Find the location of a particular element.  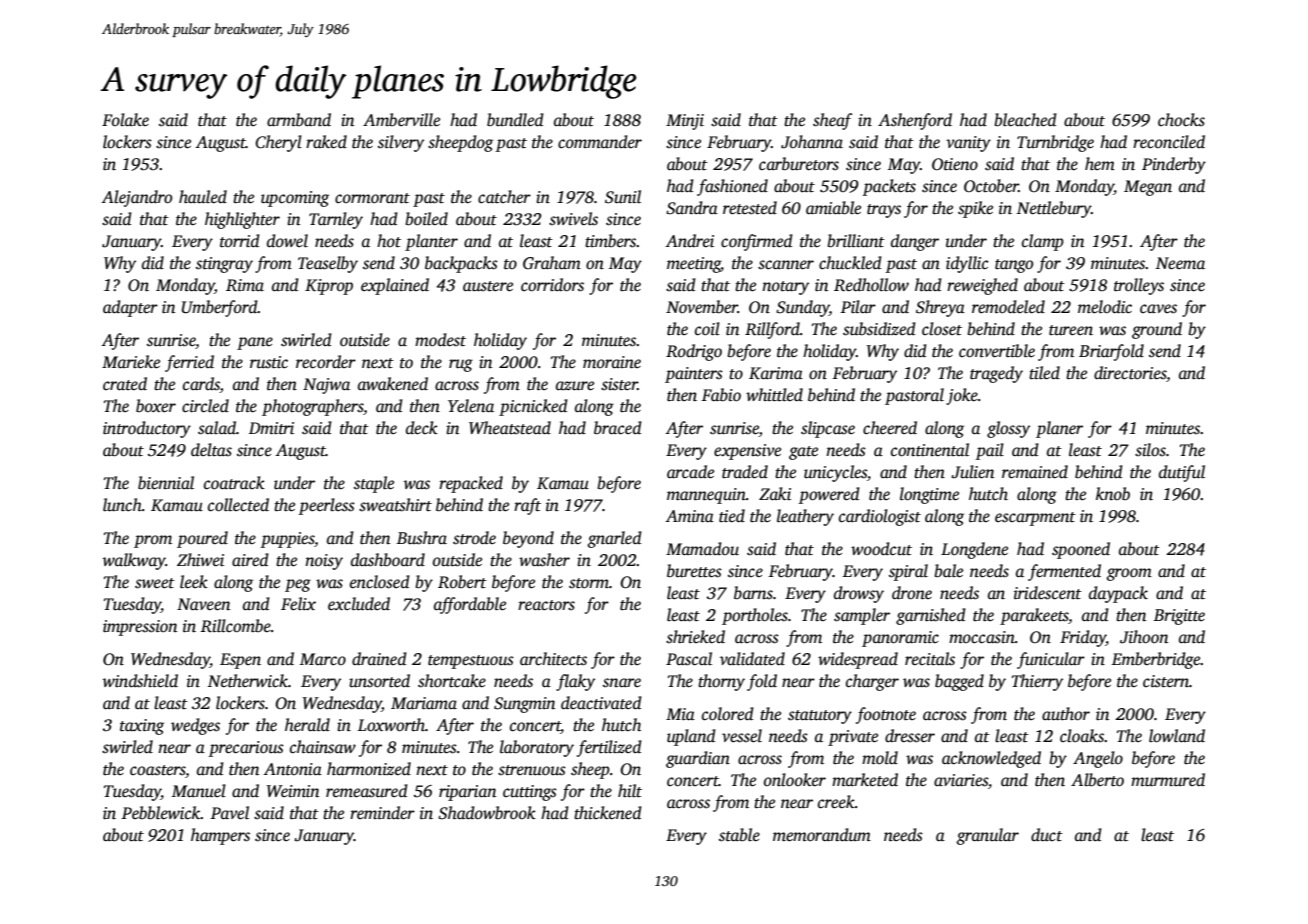

notary is located at coordinates (785, 288).
